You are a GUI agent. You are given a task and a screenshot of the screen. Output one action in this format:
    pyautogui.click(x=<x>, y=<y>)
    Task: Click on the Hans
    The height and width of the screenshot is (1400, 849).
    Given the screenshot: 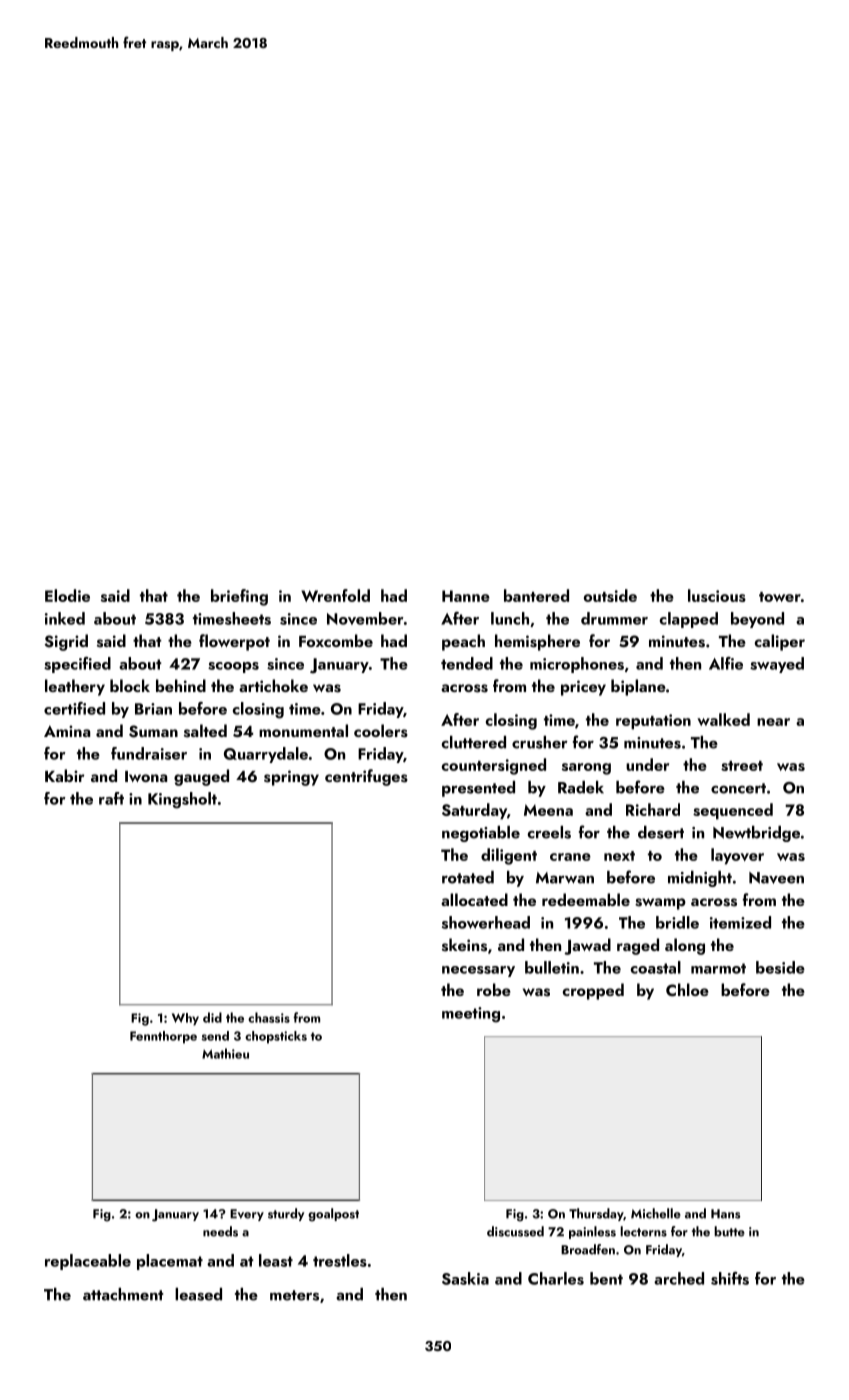 What is the action you would take?
    pyautogui.click(x=725, y=1214)
